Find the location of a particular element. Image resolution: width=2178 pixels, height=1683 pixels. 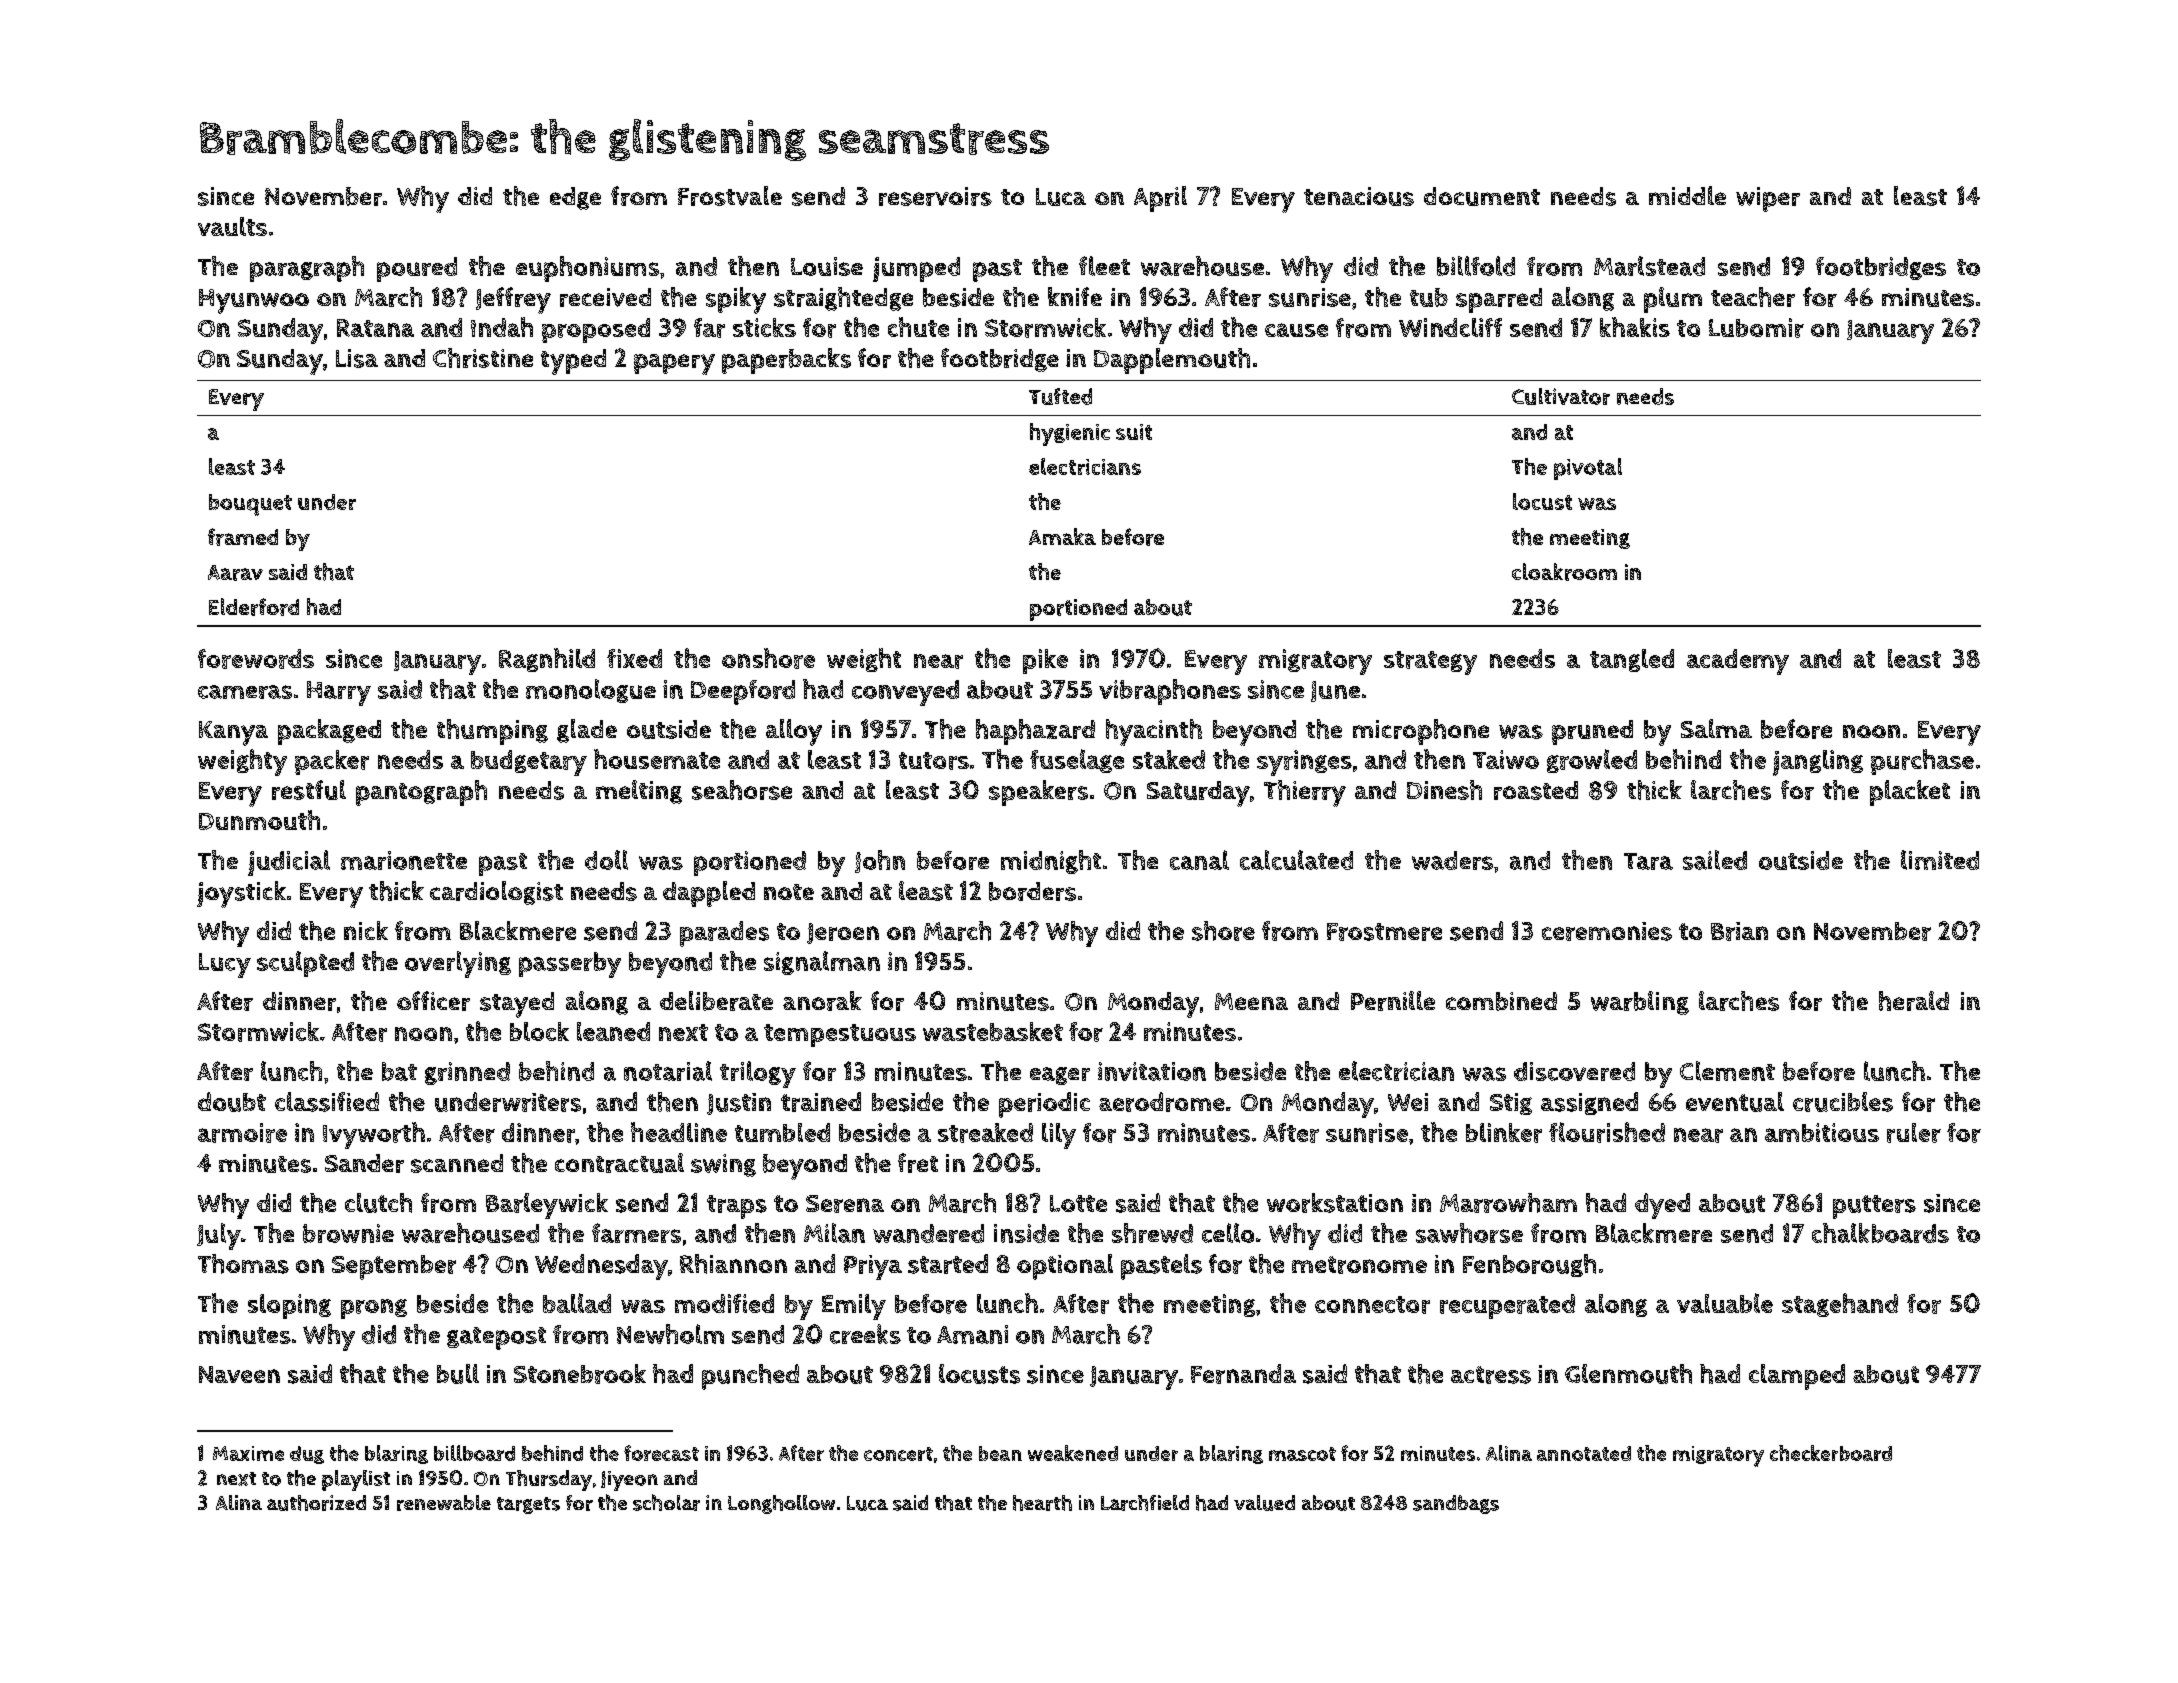

hearth is located at coordinates (1042, 1503).
